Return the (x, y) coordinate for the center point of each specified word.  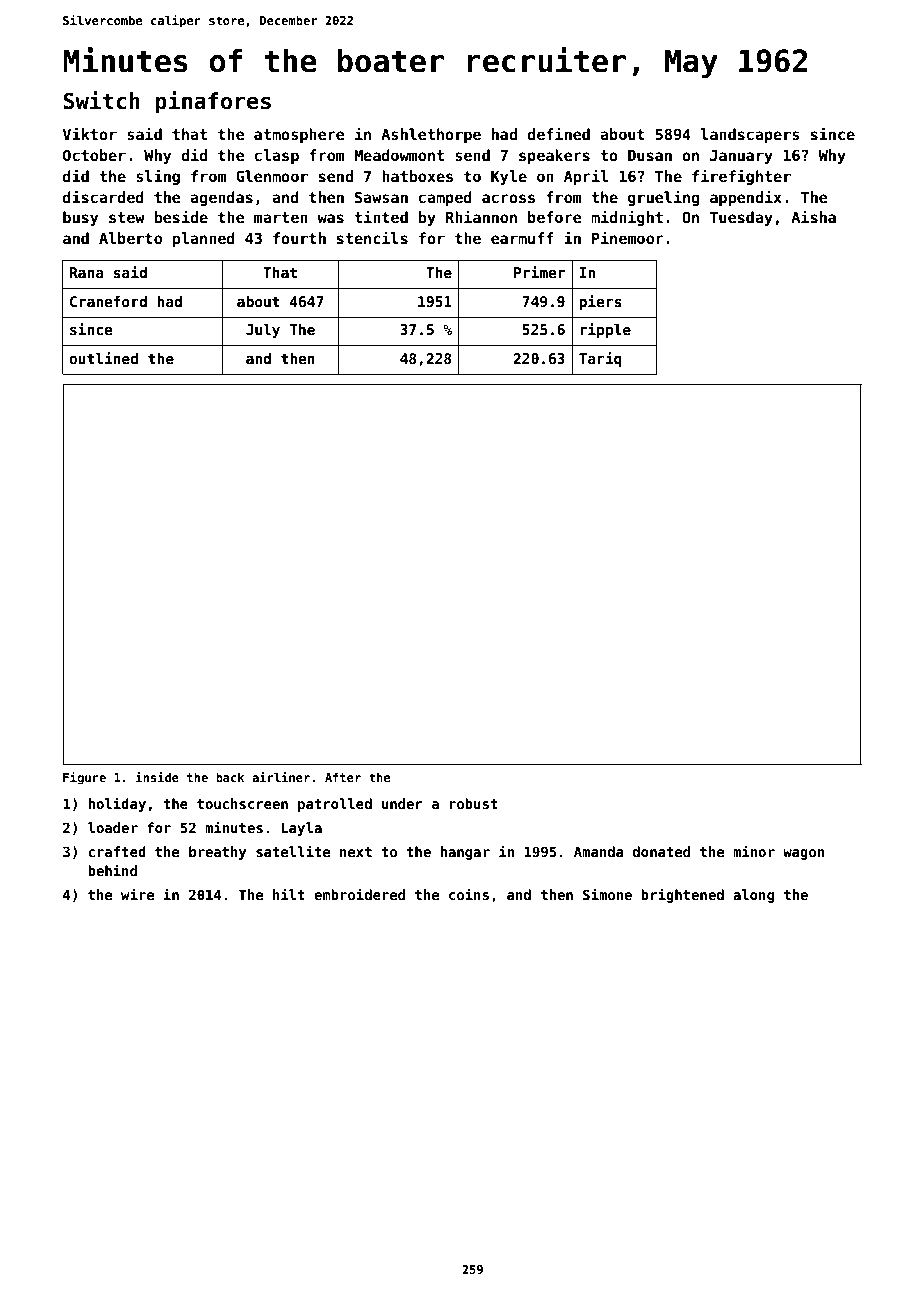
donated (661, 851)
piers (600, 302)
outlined (103, 358)
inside (157, 777)
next (356, 852)
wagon (803, 854)
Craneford (108, 301)
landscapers (750, 135)
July (263, 331)
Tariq (600, 359)
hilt (289, 894)
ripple (605, 330)
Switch (101, 100)
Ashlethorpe (431, 135)
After (343, 777)
